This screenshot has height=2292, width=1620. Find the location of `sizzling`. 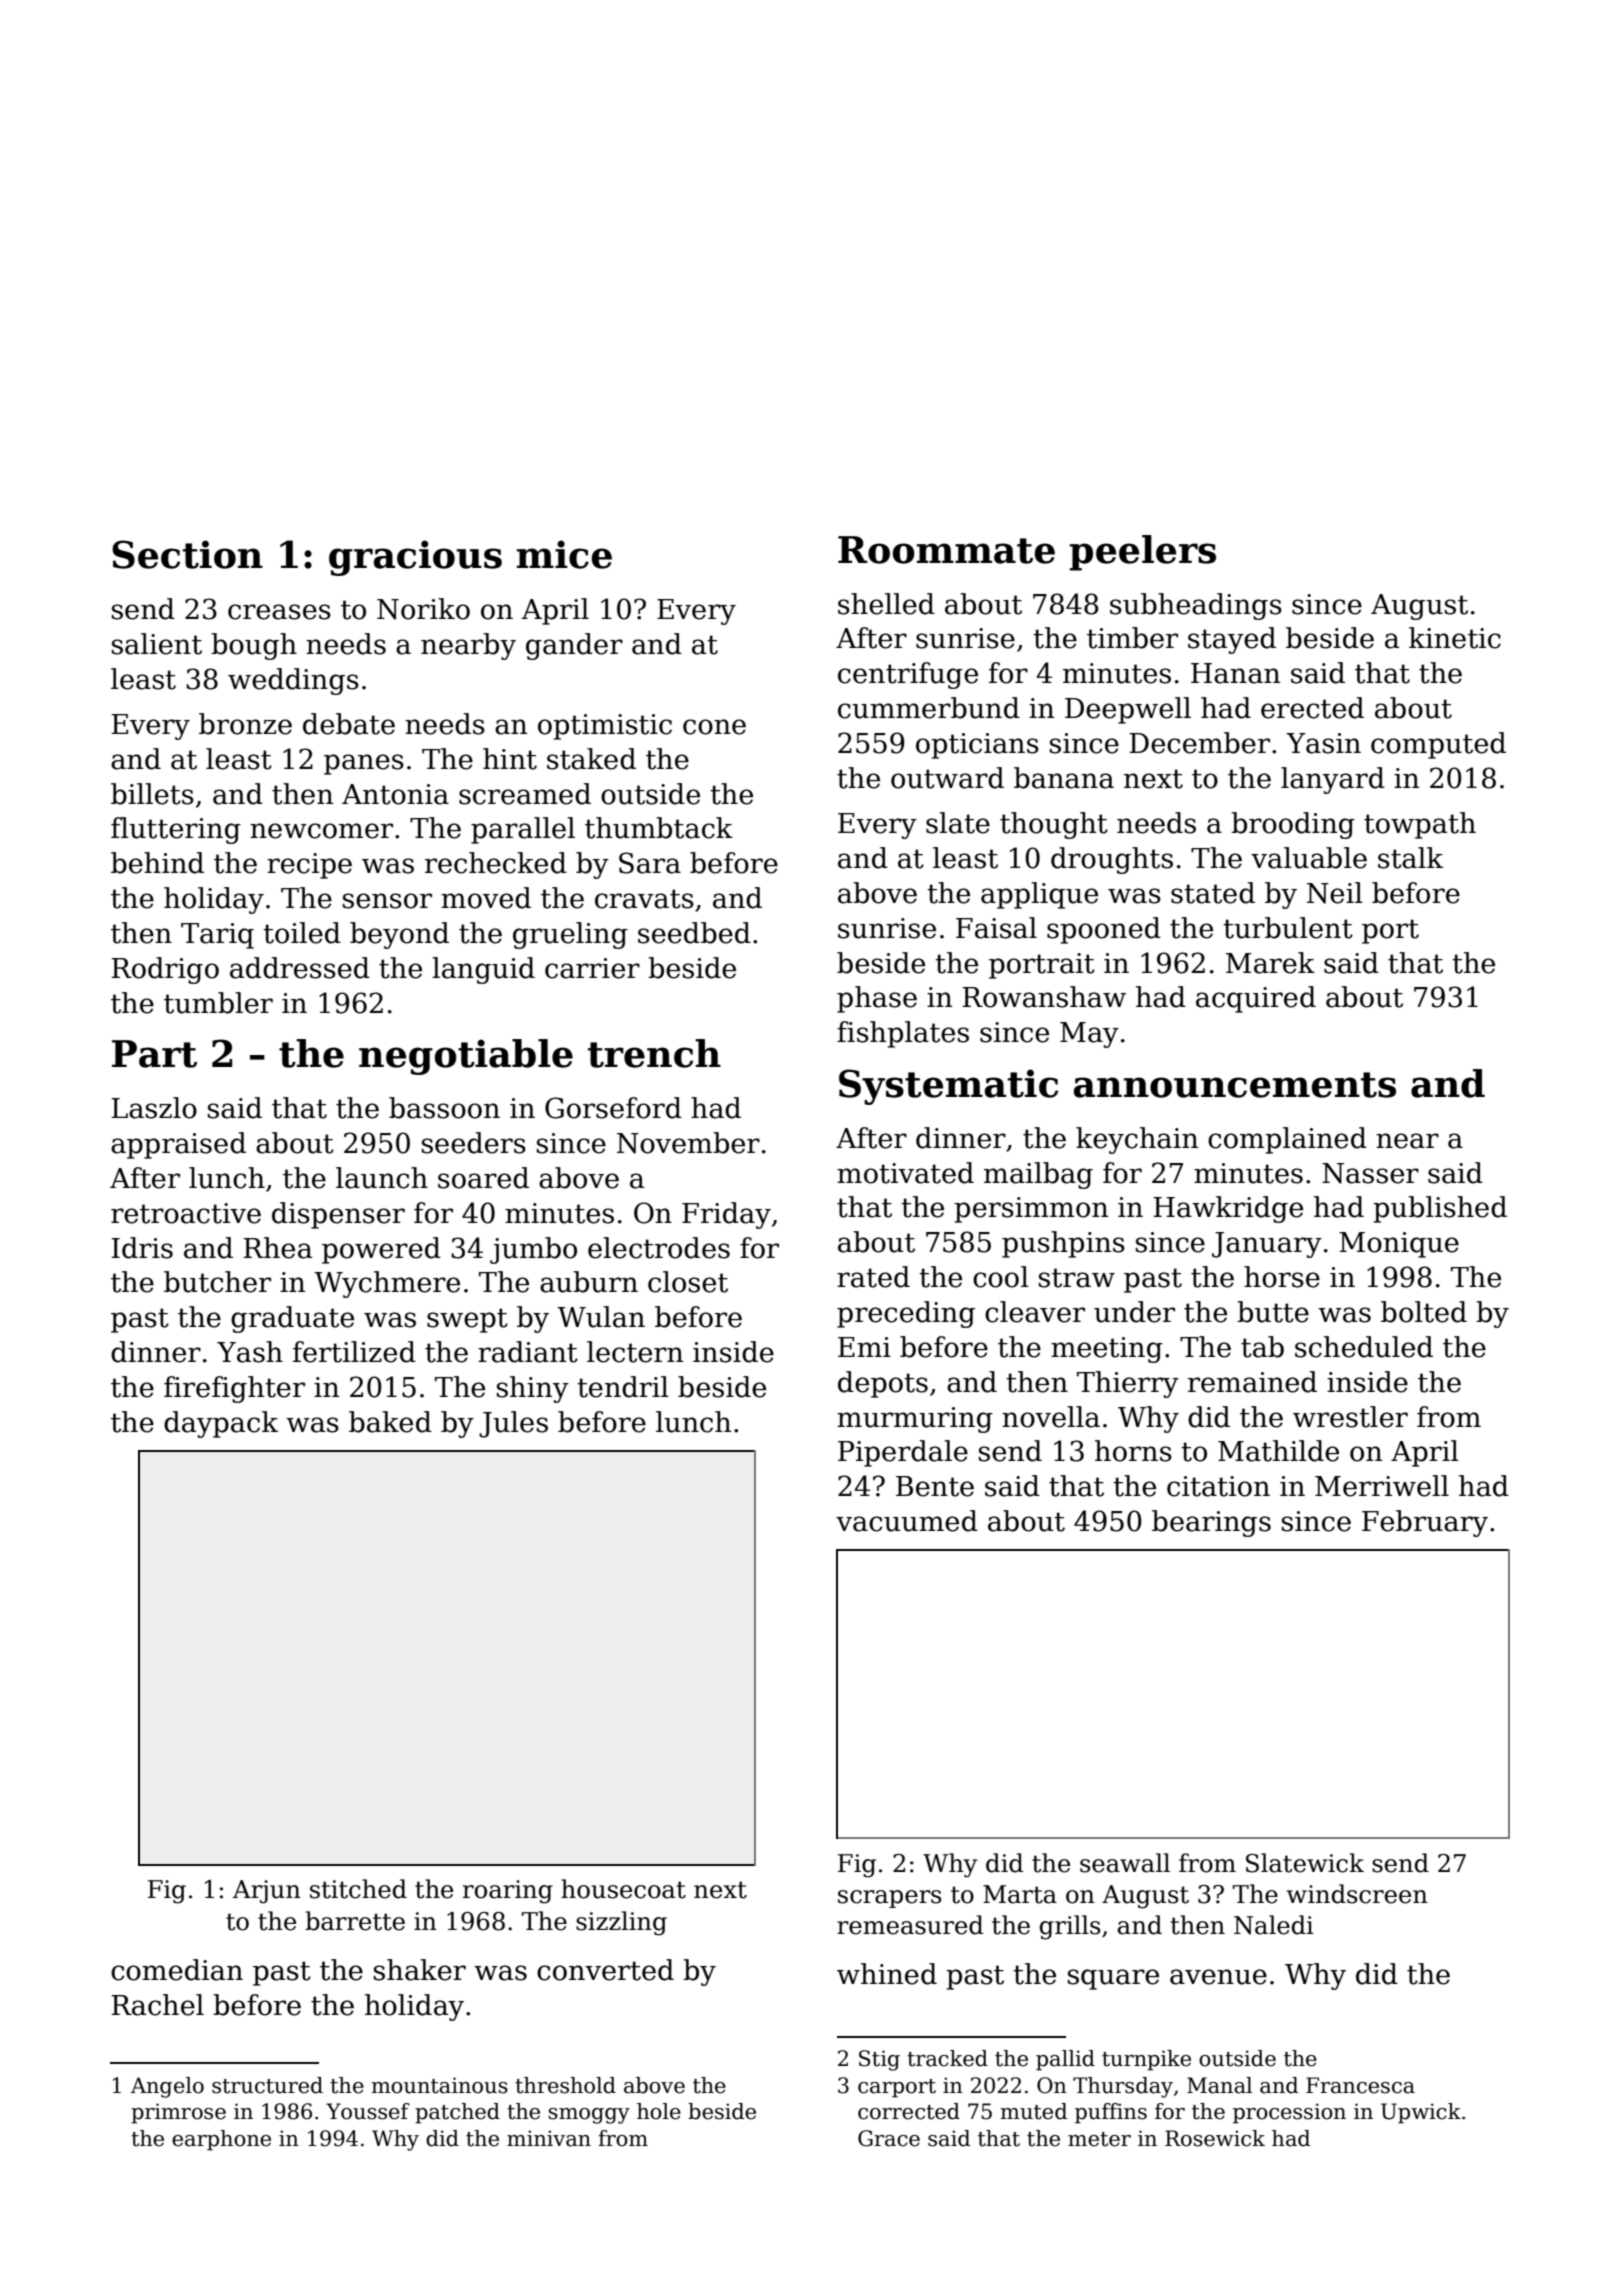

sizzling is located at coordinates (621, 1923).
